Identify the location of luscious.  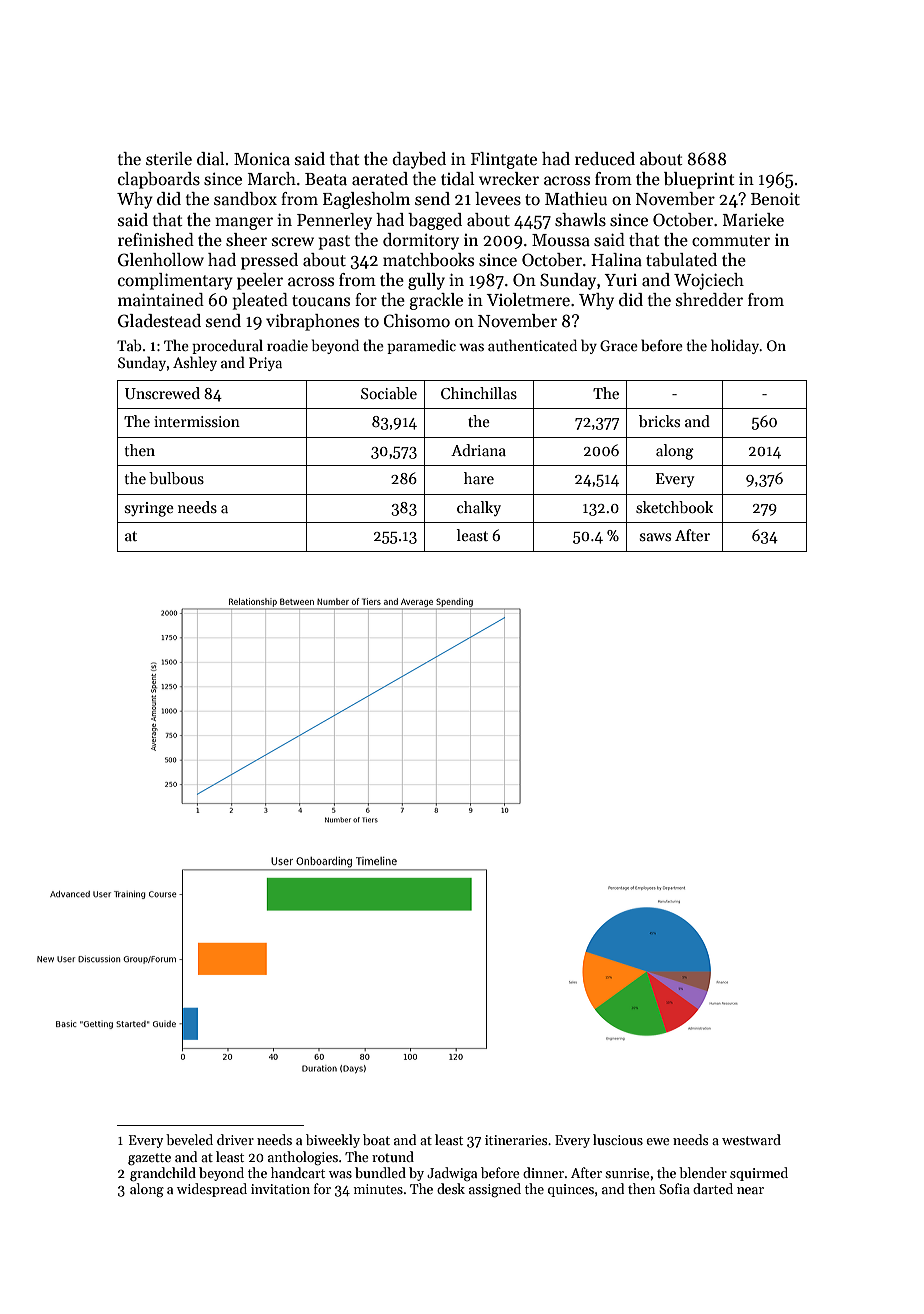
(618, 1139).
